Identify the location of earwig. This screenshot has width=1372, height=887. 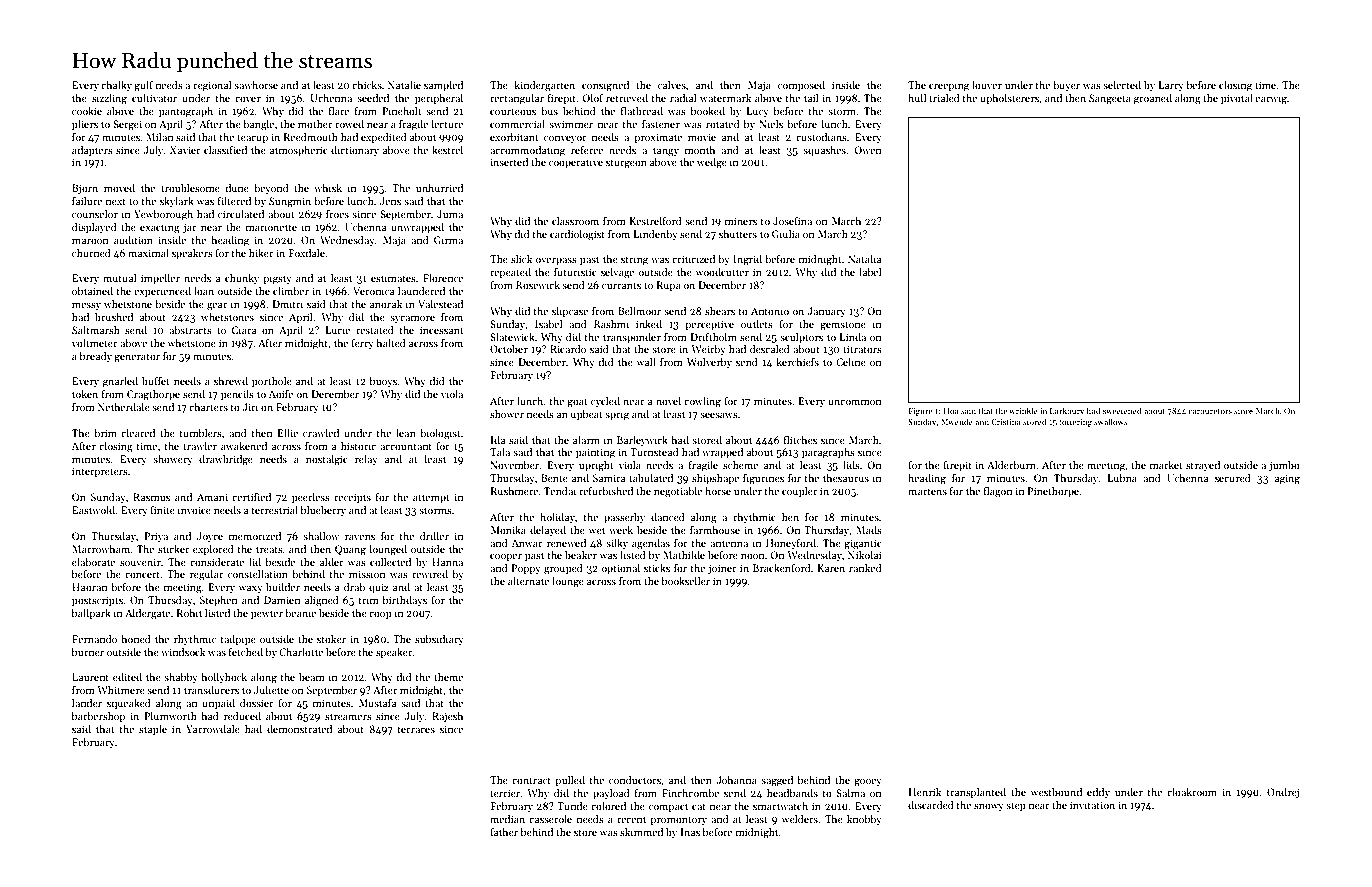
(1271, 99).
